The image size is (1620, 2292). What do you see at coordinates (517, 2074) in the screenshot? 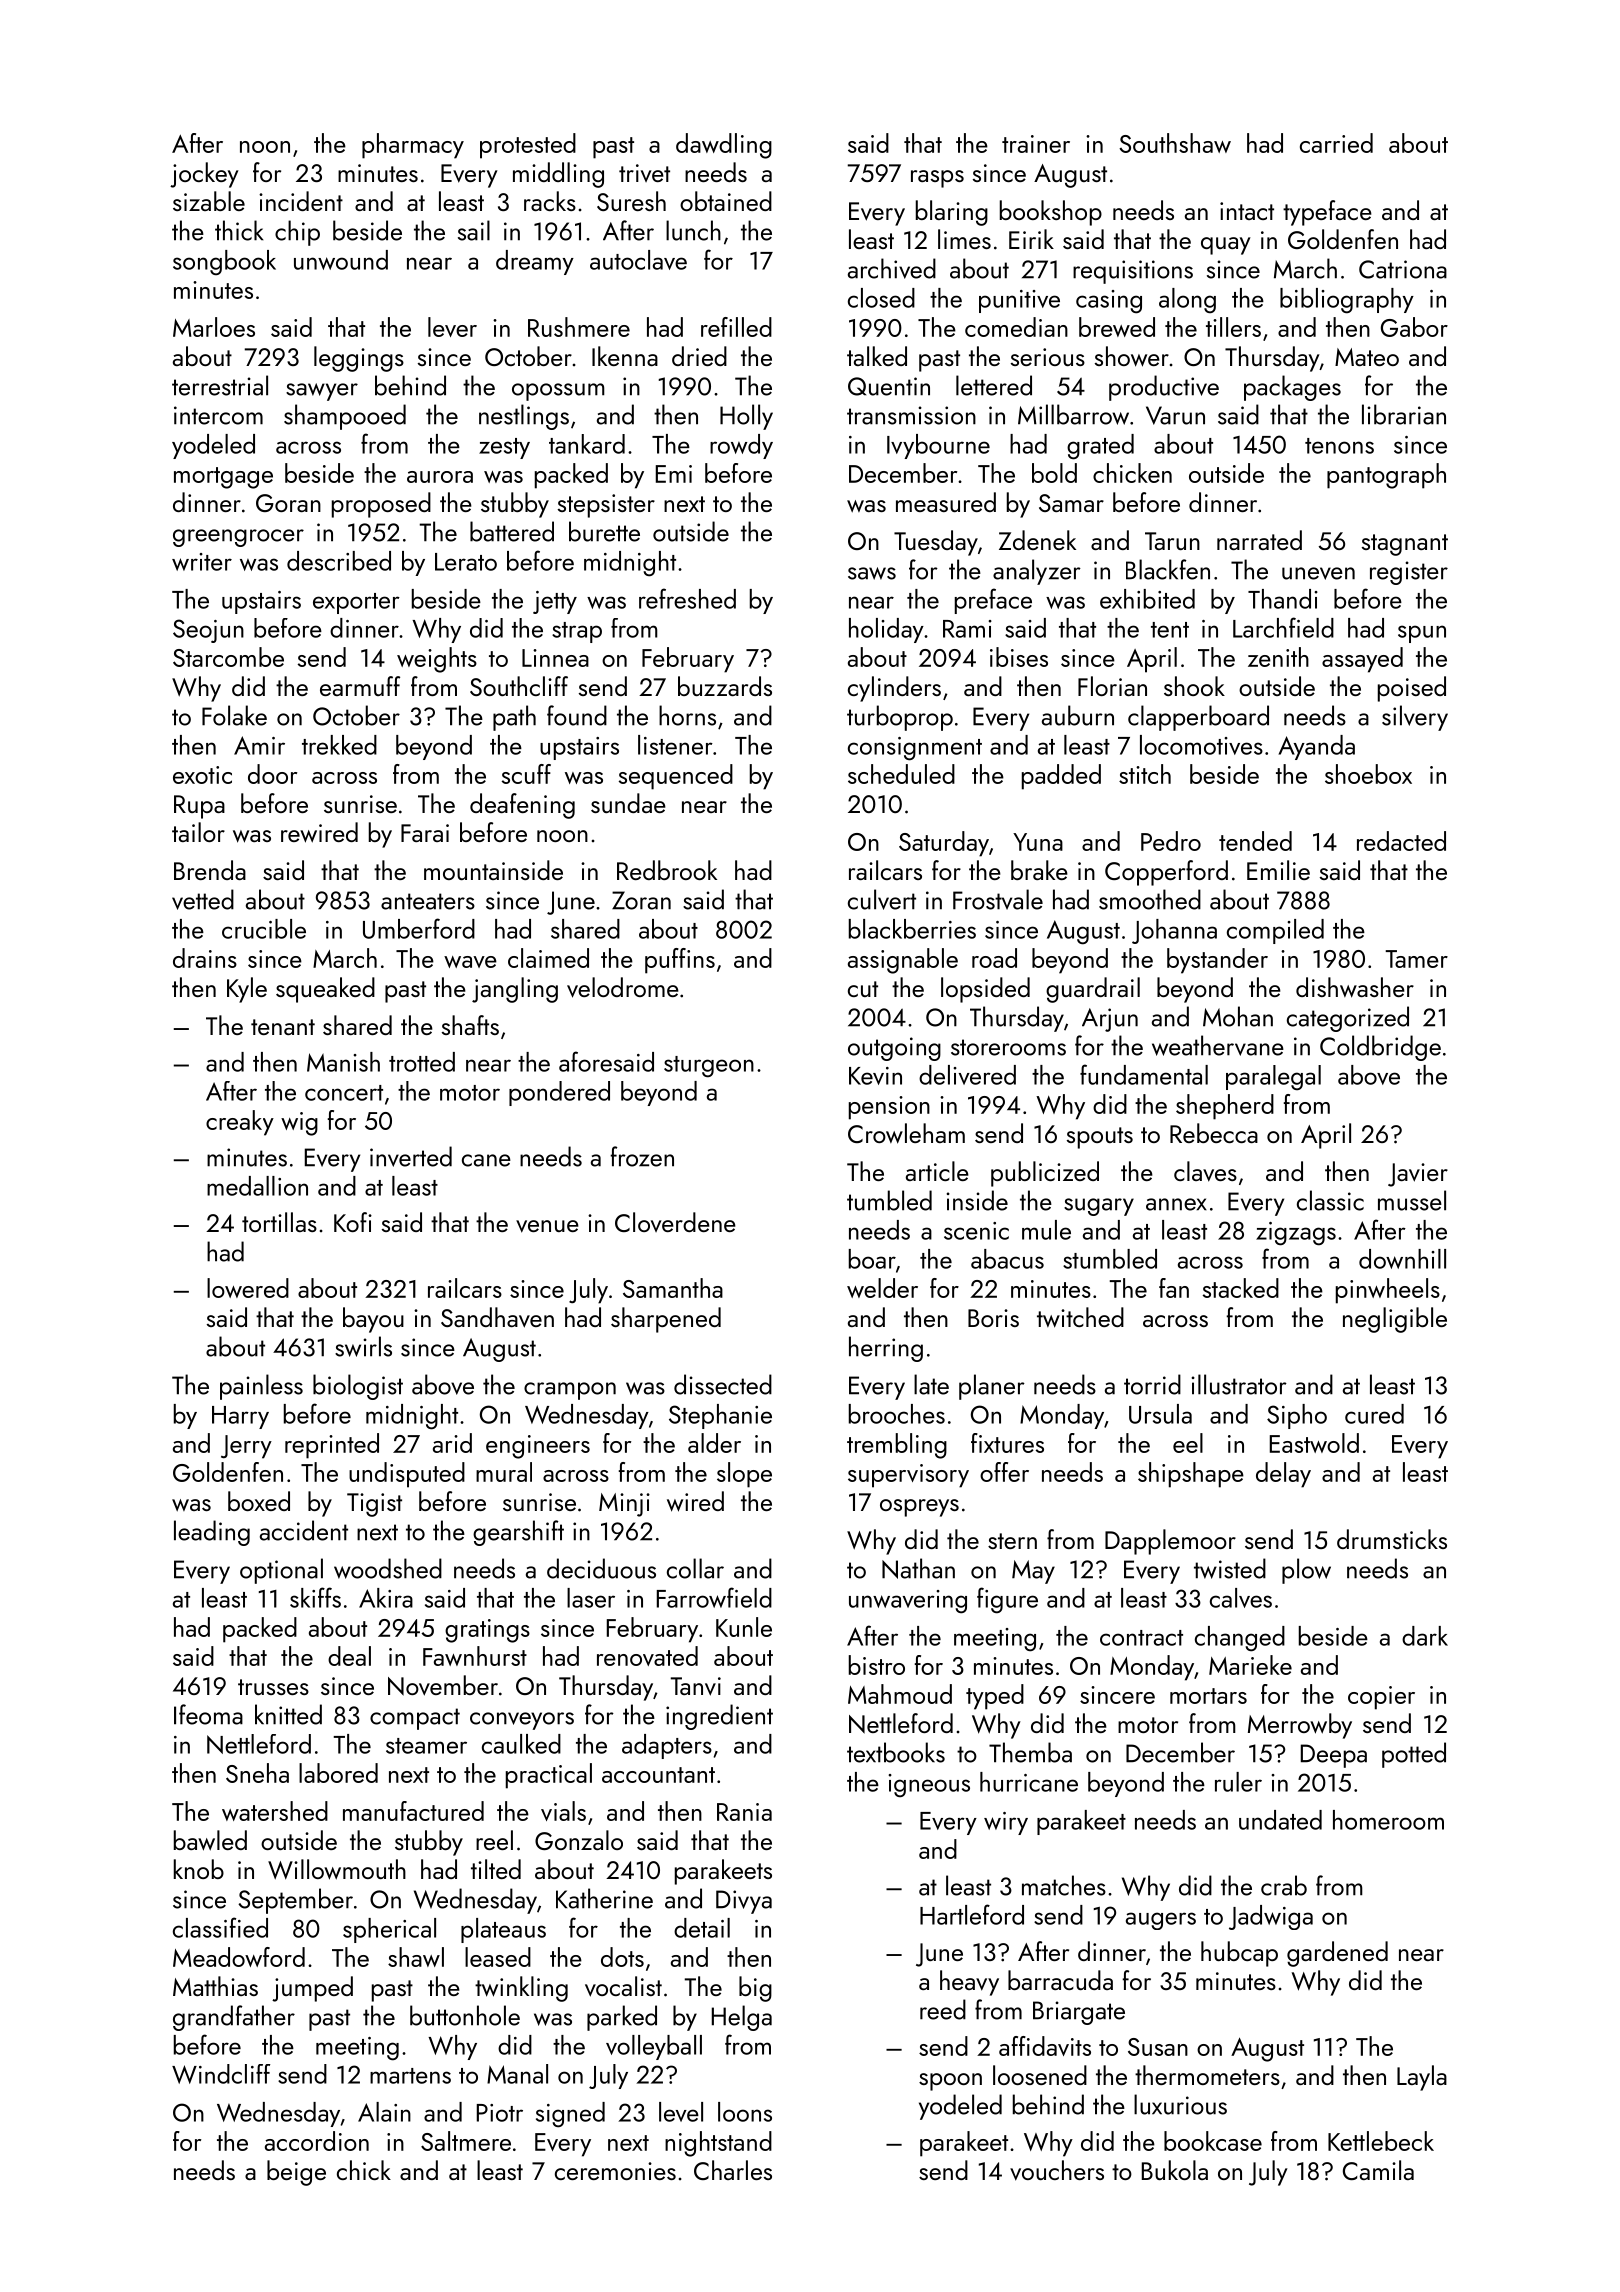
I see `Manal` at bounding box center [517, 2074].
